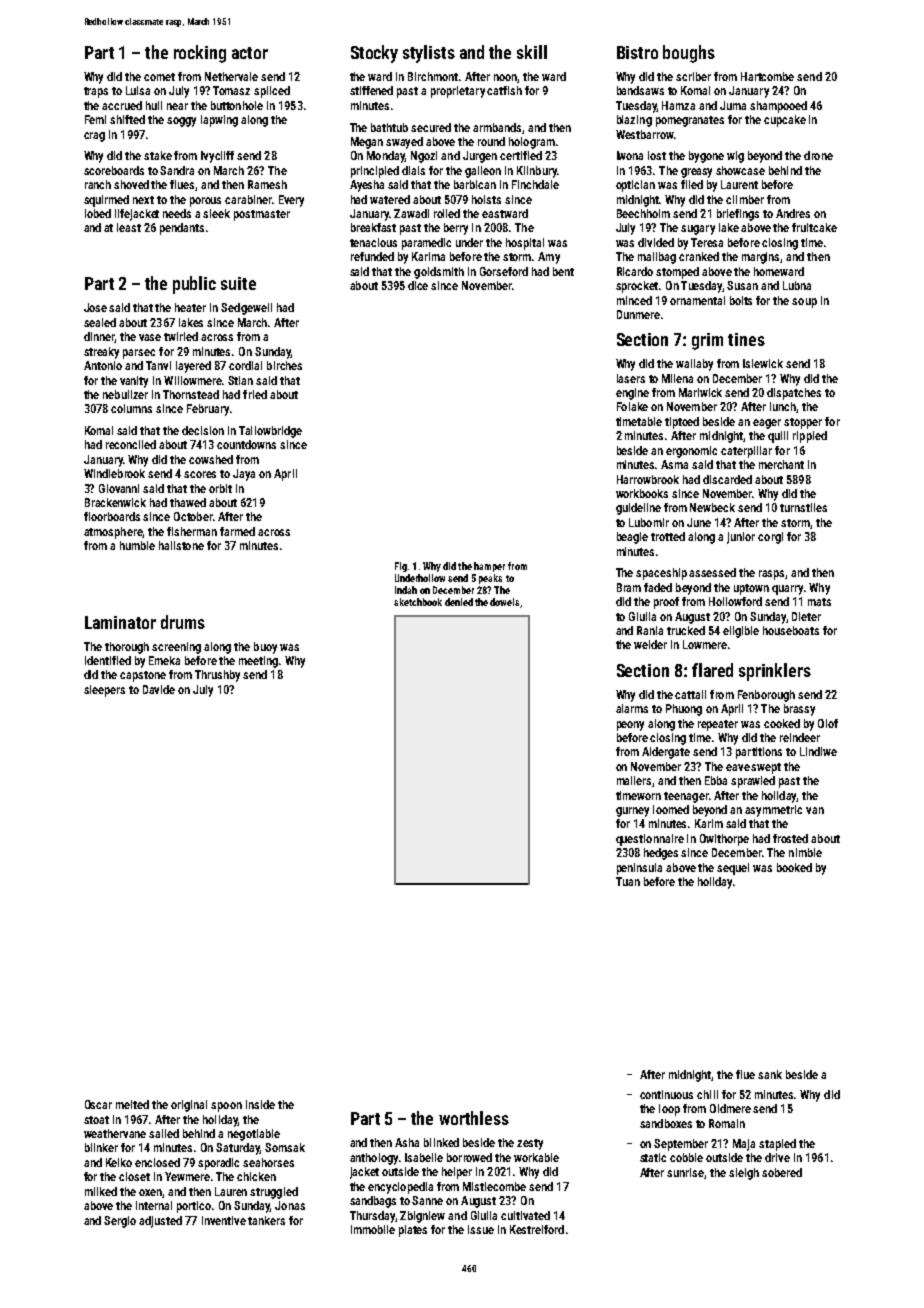  Describe the element at coordinates (132, 1104) in the screenshot. I see `melted` at that location.
